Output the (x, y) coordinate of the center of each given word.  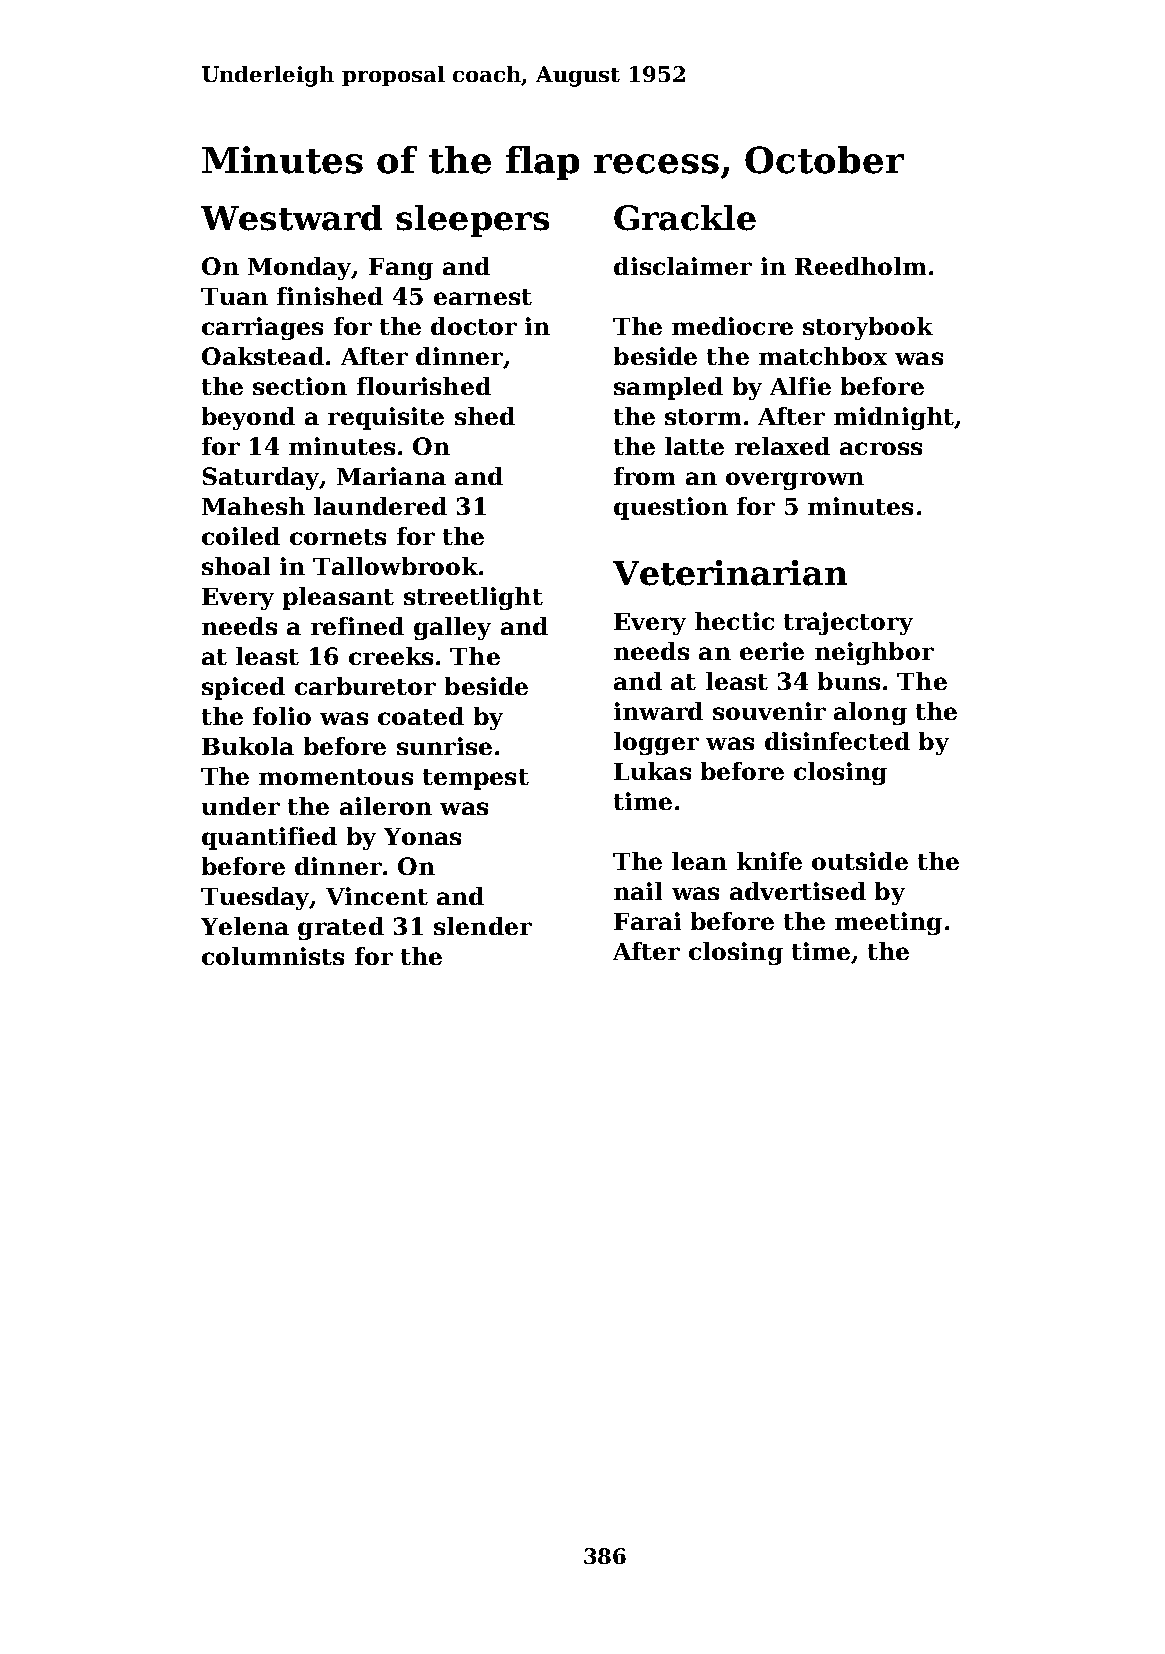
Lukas (652, 771)
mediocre (732, 326)
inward (658, 711)
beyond (248, 418)
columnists (273, 956)
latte (694, 446)
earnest (483, 297)
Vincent (377, 896)
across (881, 448)
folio (282, 716)
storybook (868, 328)
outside (860, 861)
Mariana (391, 476)
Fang (401, 269)
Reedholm (860, 266)
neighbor (874, 653)
